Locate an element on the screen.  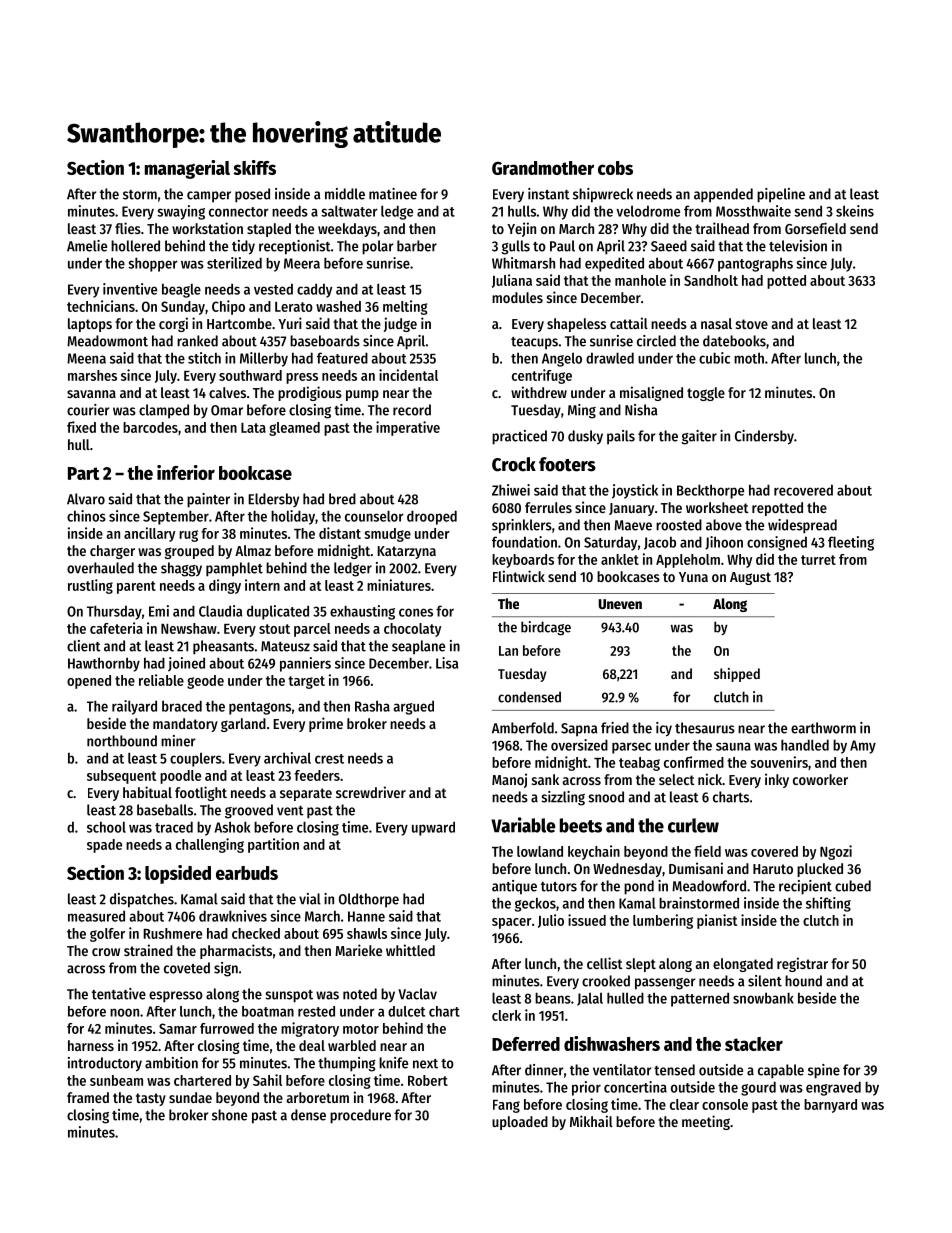
cobs is located at coordinates (615, 168).
